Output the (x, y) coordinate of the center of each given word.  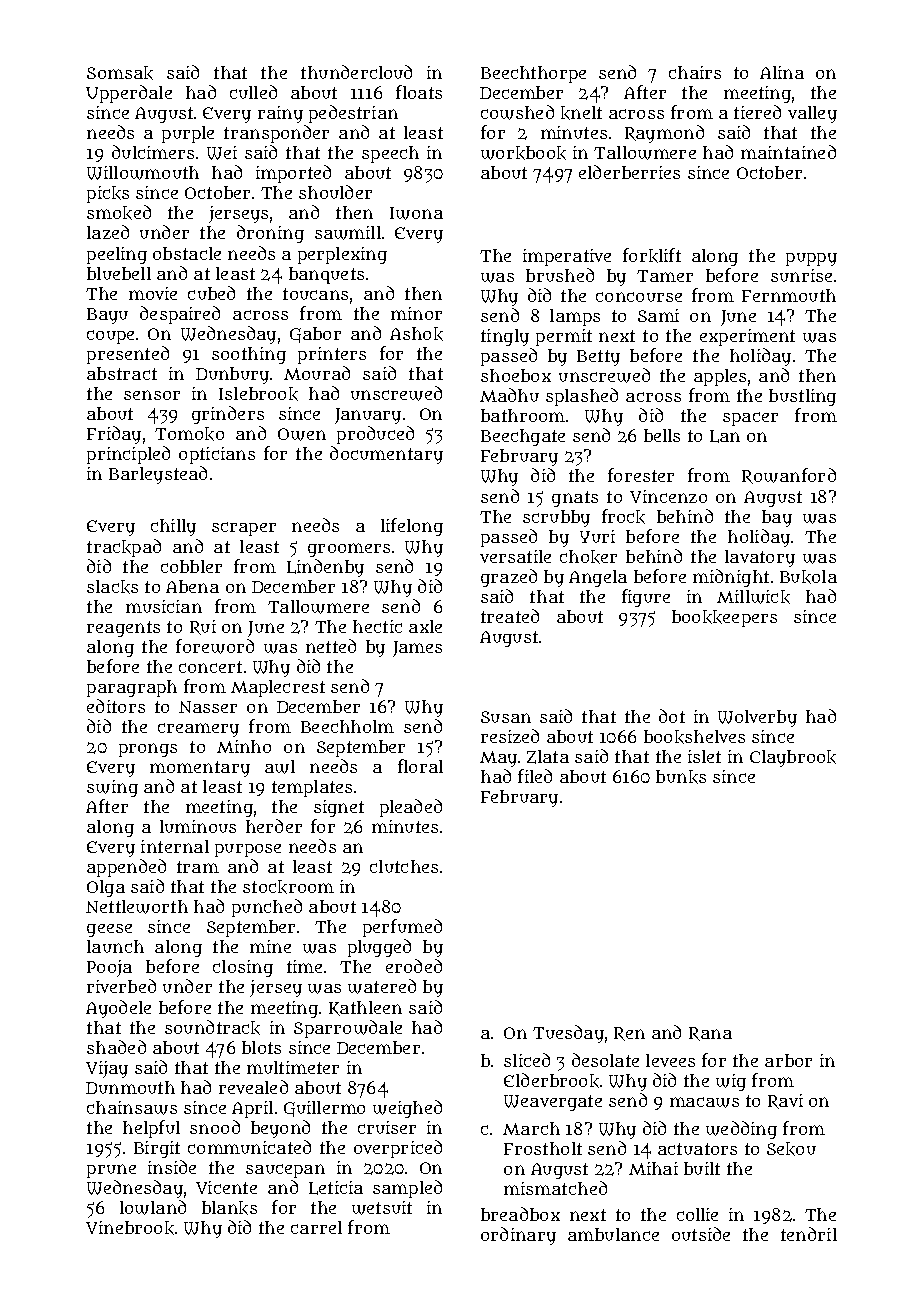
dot (672, 716)
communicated (249, 1147)
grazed (509, 578)
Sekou (791, 1149)
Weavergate (553, 1103)
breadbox (520, 1214)
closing (243, 968)
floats (419, 92)
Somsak (120, 73)
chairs (695, 72)
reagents (123, 629)
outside (701, 1234)
